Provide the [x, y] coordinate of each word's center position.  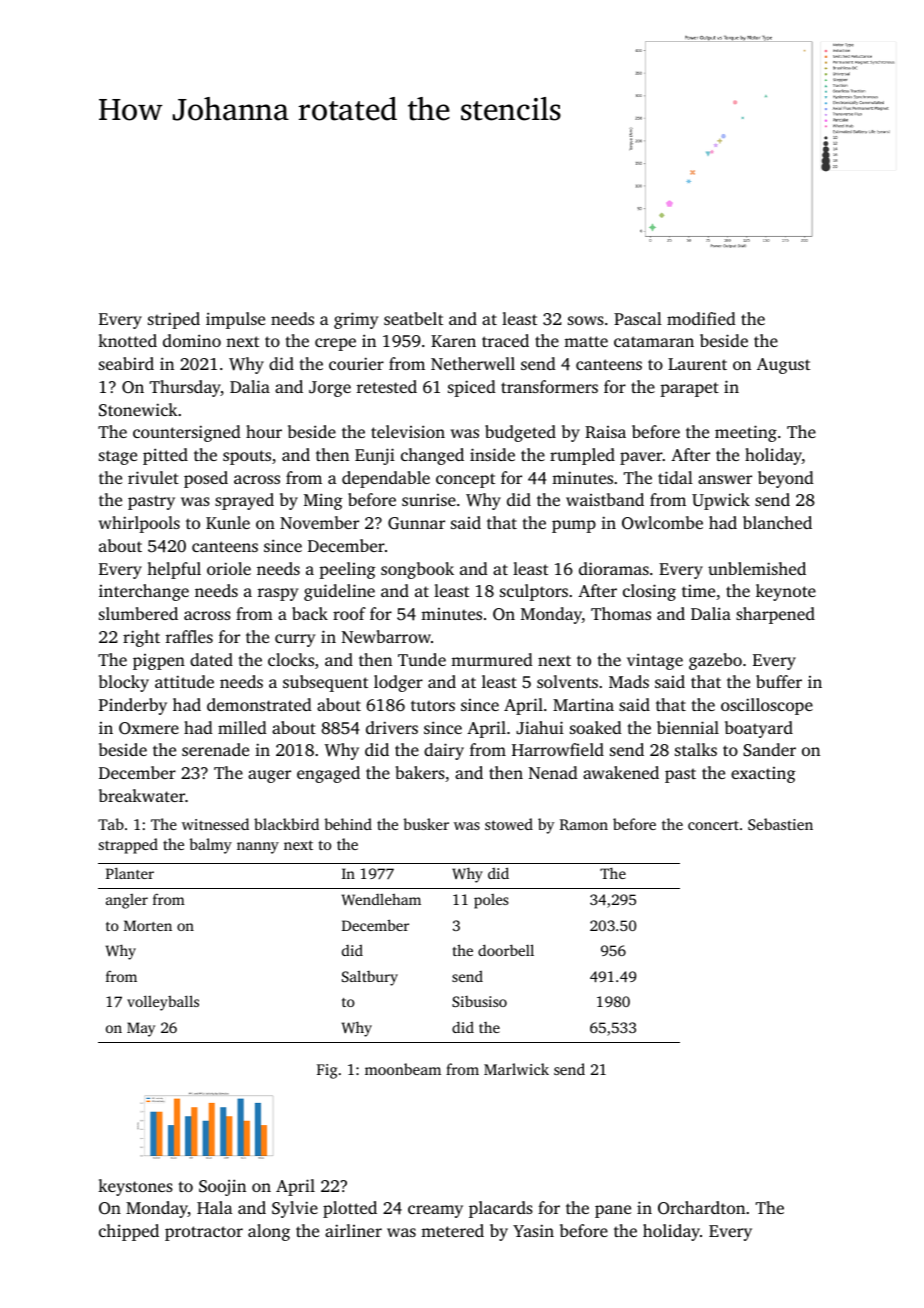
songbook [417, 570]
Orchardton [701, 1208]
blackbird [286, 824]
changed [432, 456]
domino [192, 340]
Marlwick [516, 1069]
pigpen [159, 662]
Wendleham [381, 899]
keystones [135, 1187]
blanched [777, 522]
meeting [746, 433]
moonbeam [403, 1069]
